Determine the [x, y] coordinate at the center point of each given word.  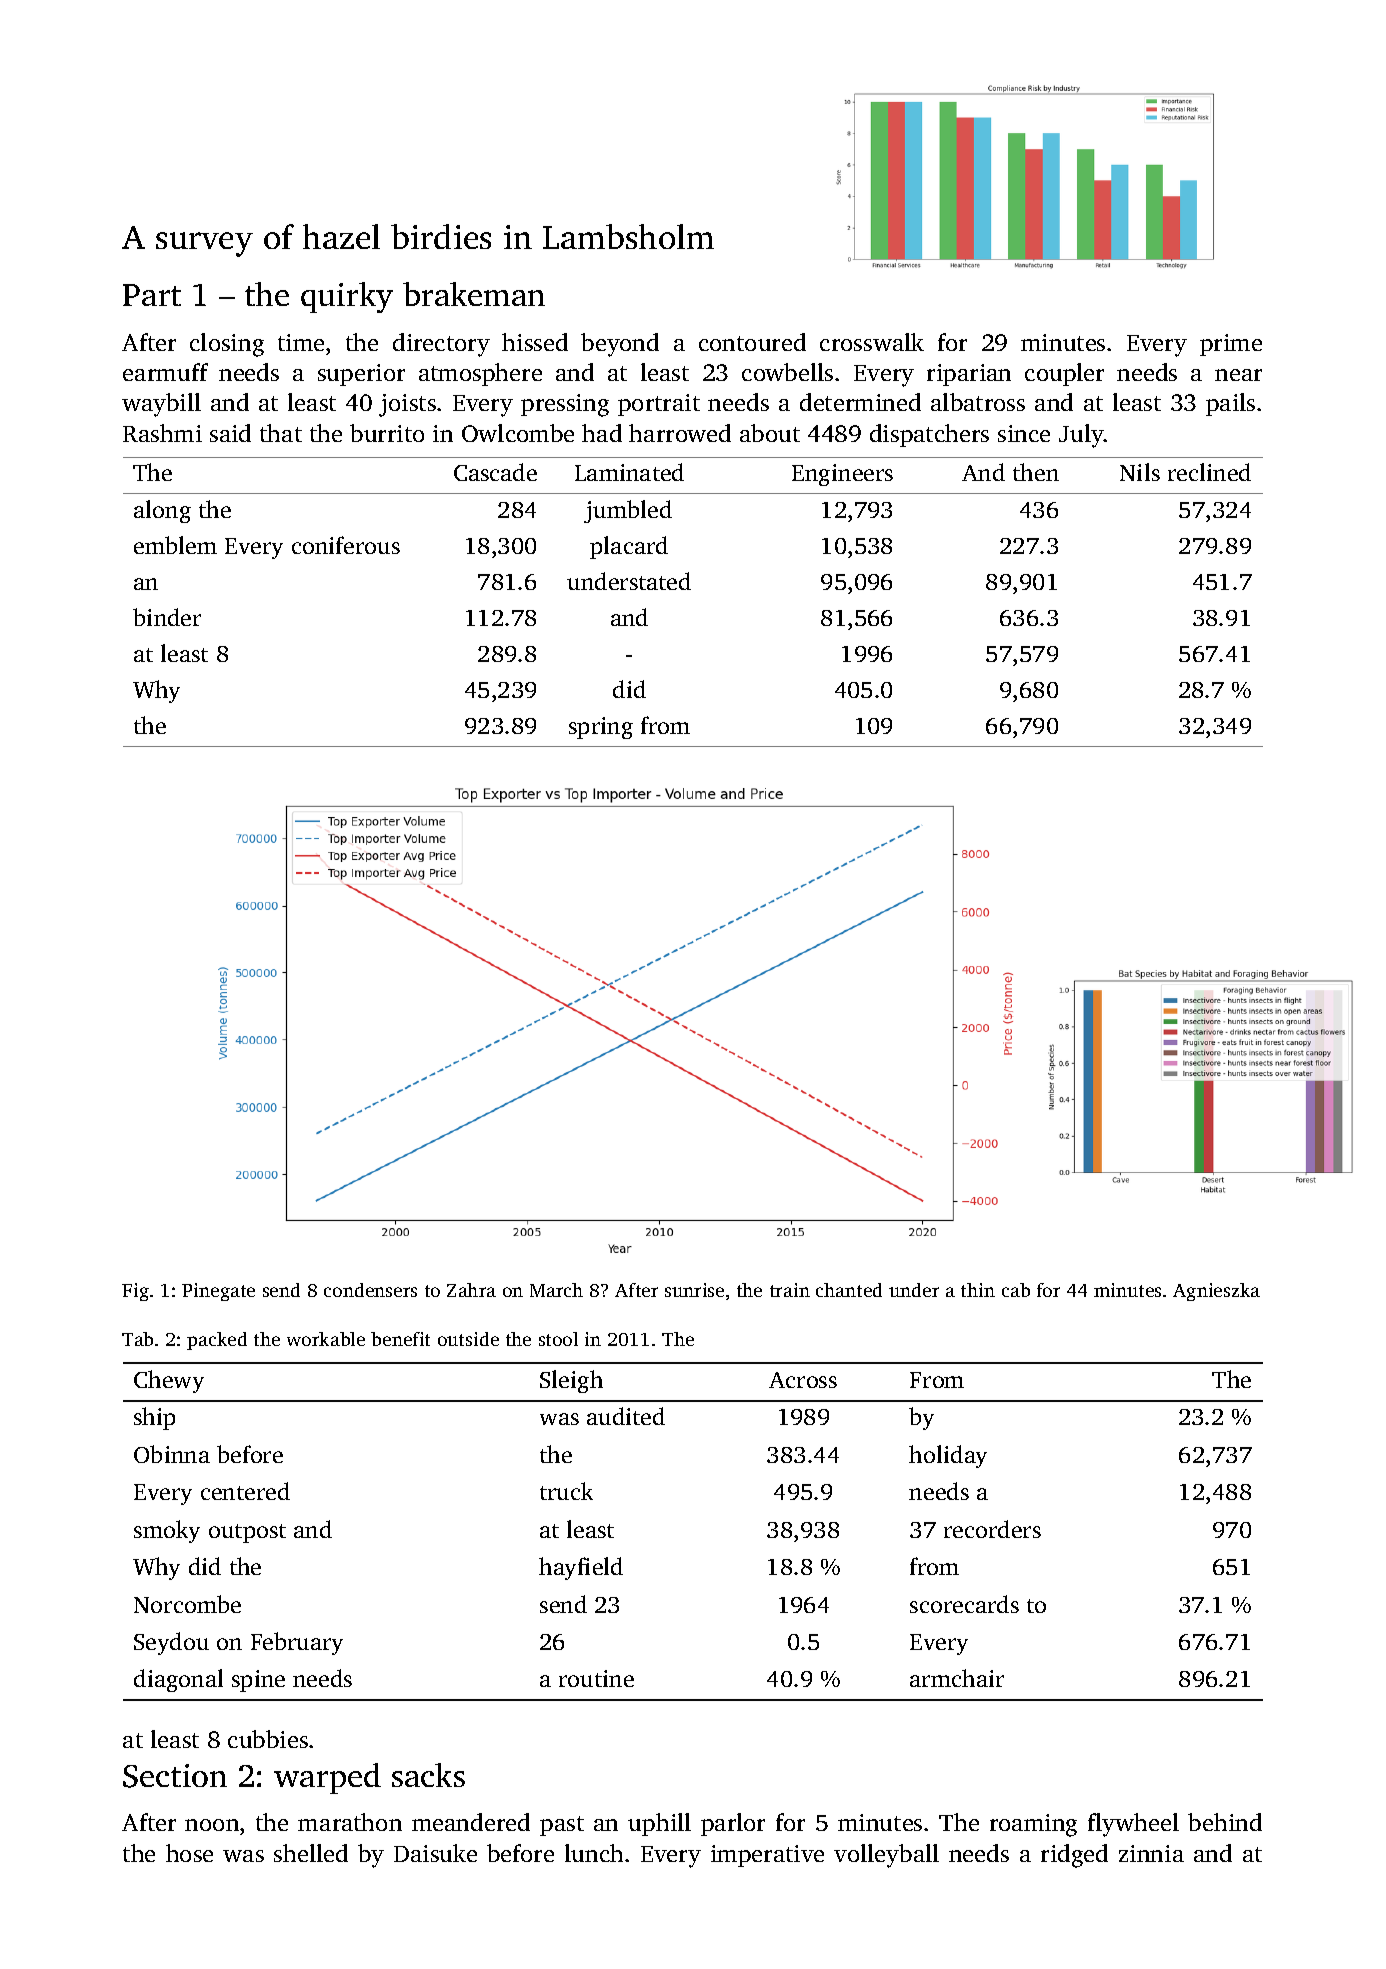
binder [167, 617]
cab [1016, 1290]
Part [152, 295]
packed [217, 1341]
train [790, 1290]
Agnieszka [1216, 1292]
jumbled [628, 511]
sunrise [694, 1290]
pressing [565, 405]
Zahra [471, 1290]
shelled [311, 1853]
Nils [1140, 472]
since [1024, 433]
